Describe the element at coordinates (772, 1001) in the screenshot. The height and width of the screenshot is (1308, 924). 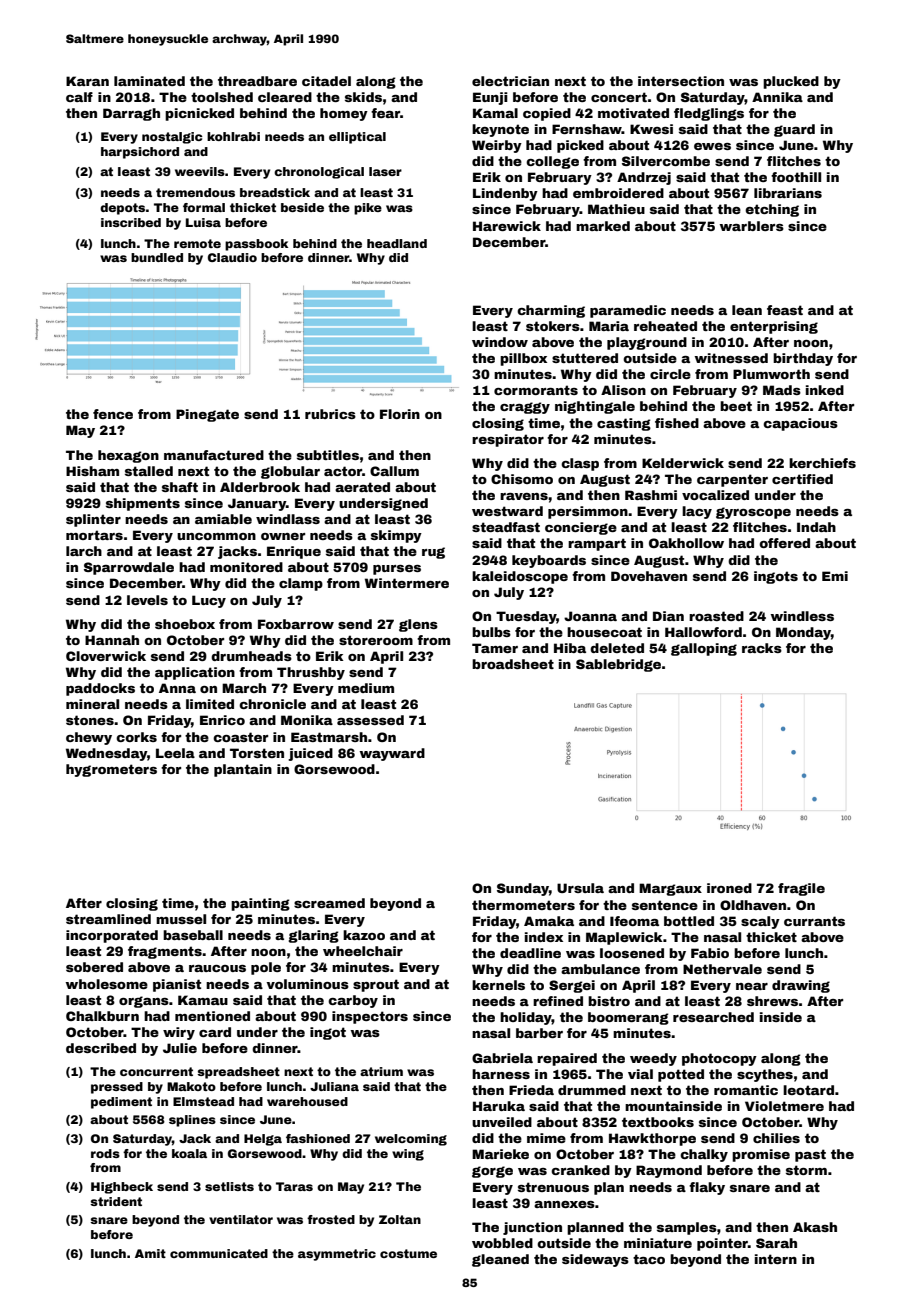
I see `shrews` at that location.
